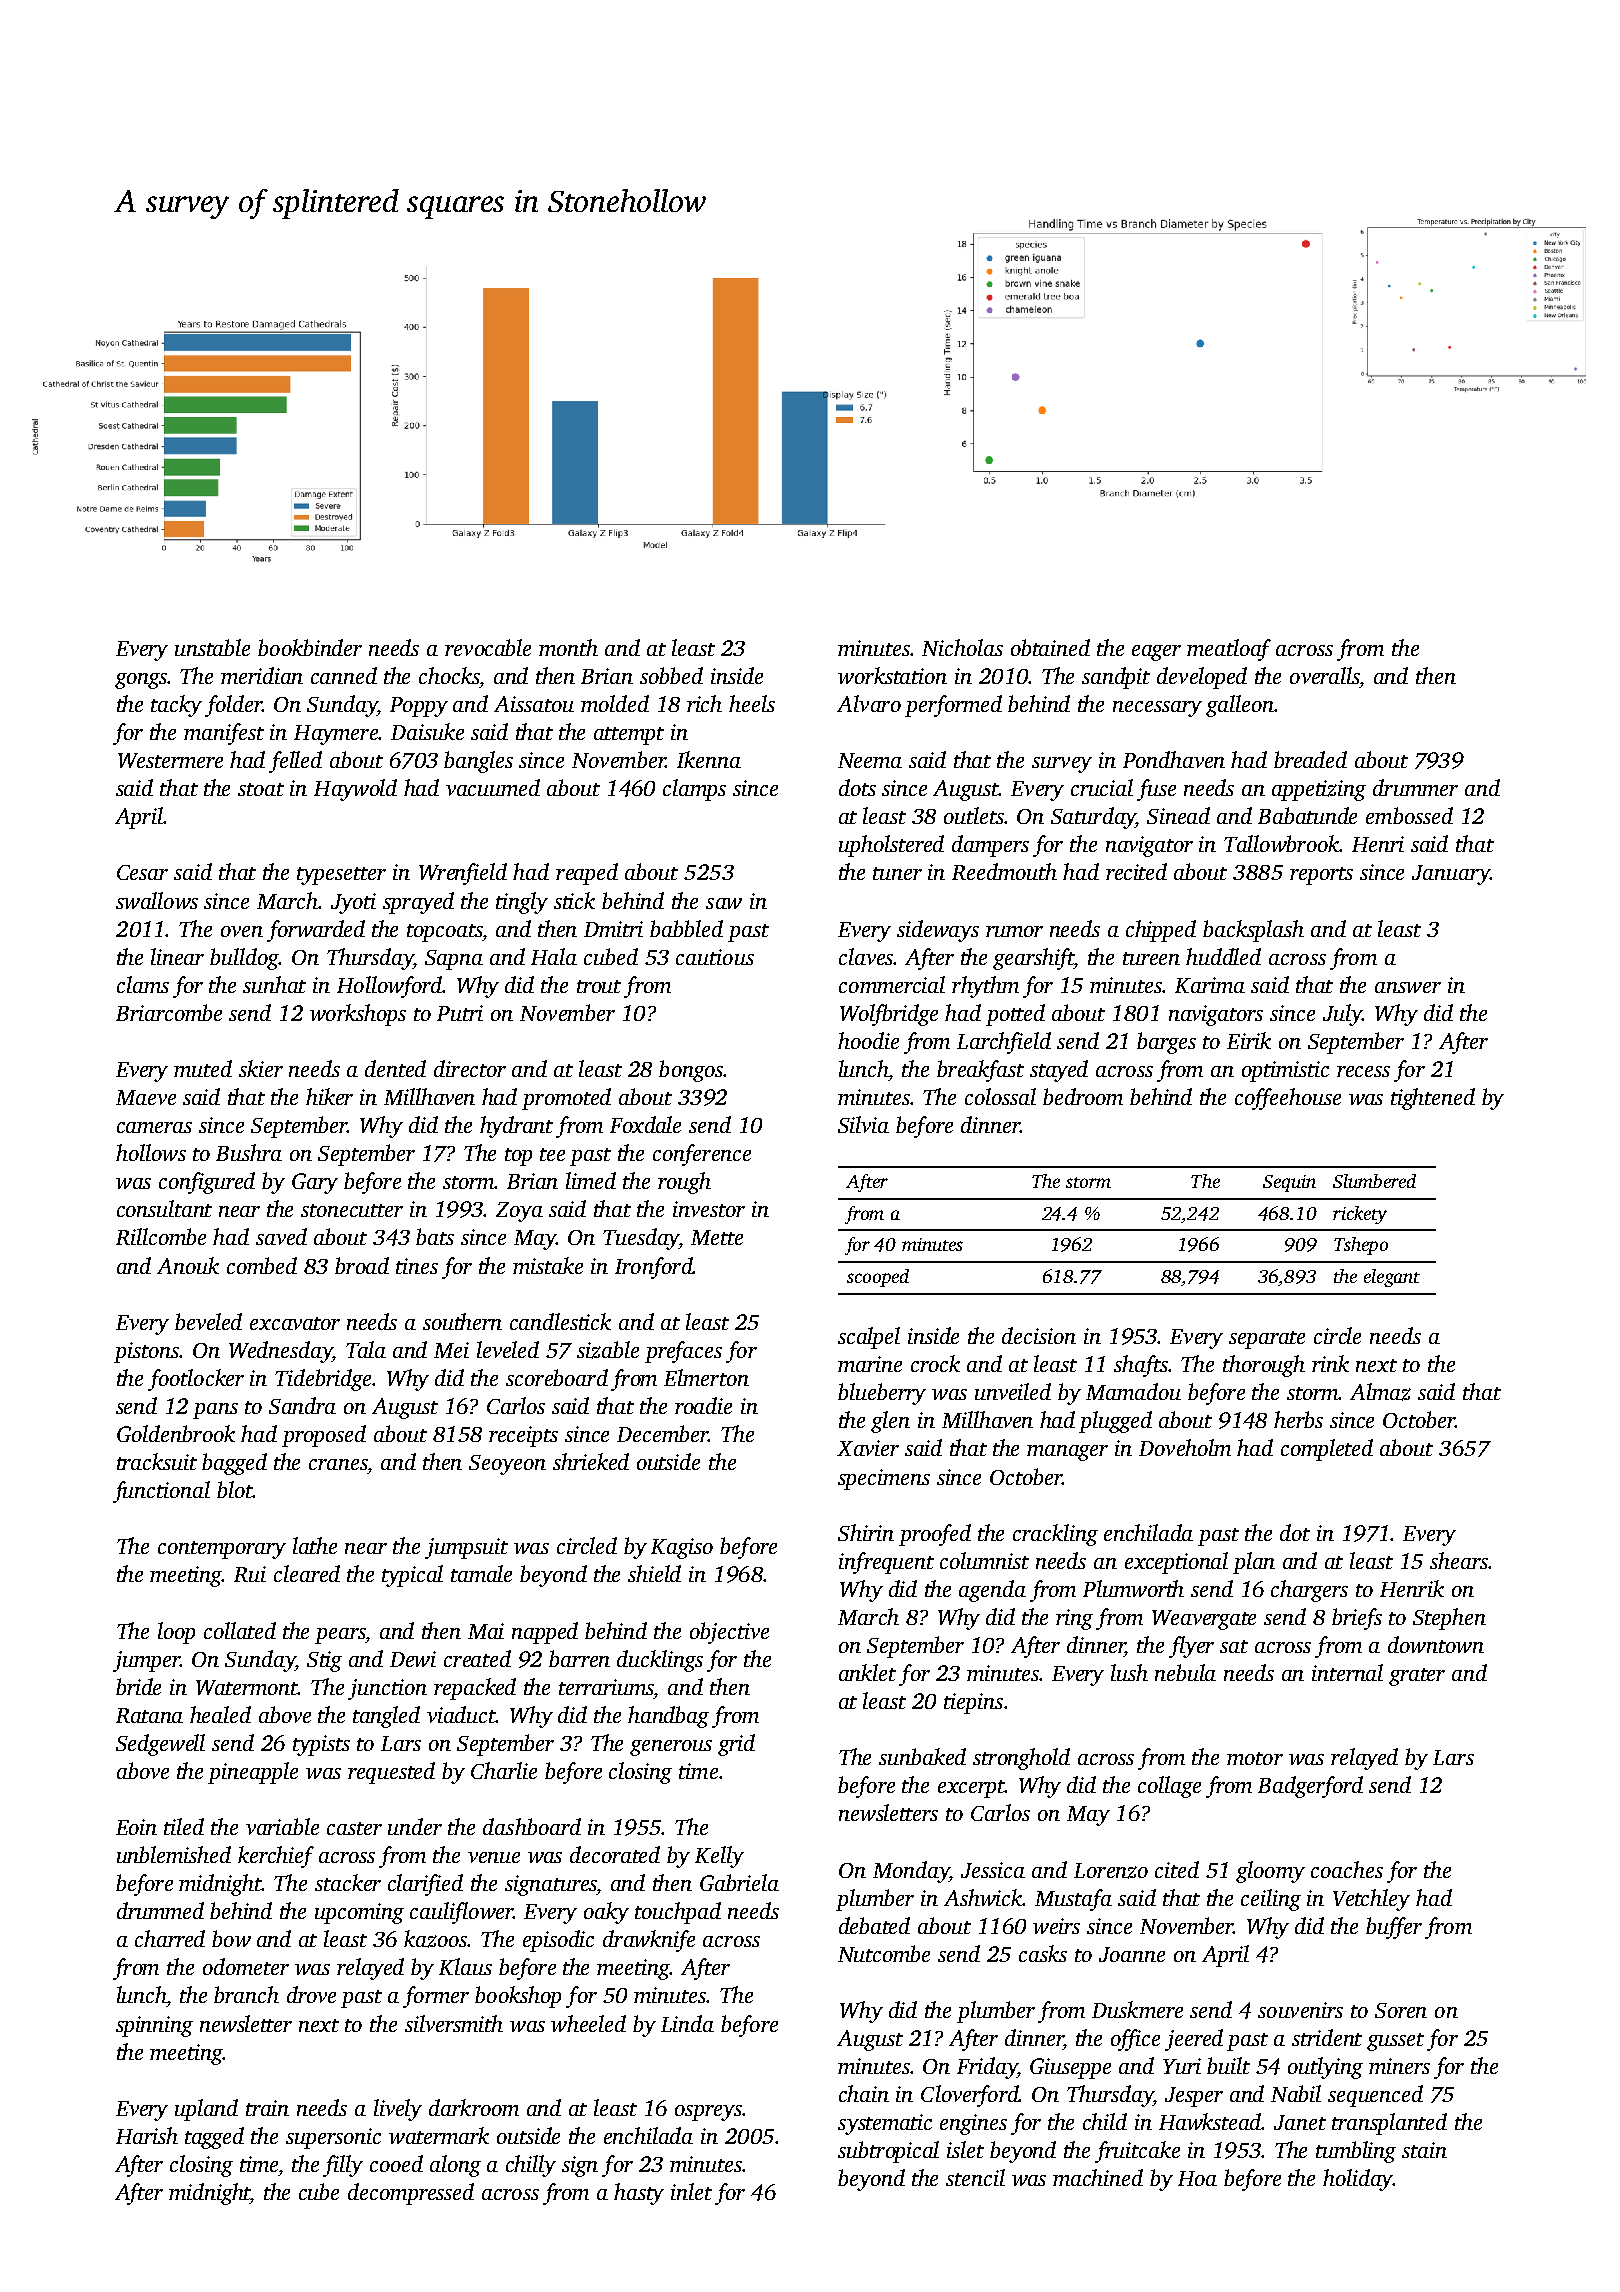 Image resolution: width=1620 pixels, height=2292 pixels. What do you see at coordinates (1156, 653) in the screenshot?
I see `eager` at bounding box center [1156, 653].
